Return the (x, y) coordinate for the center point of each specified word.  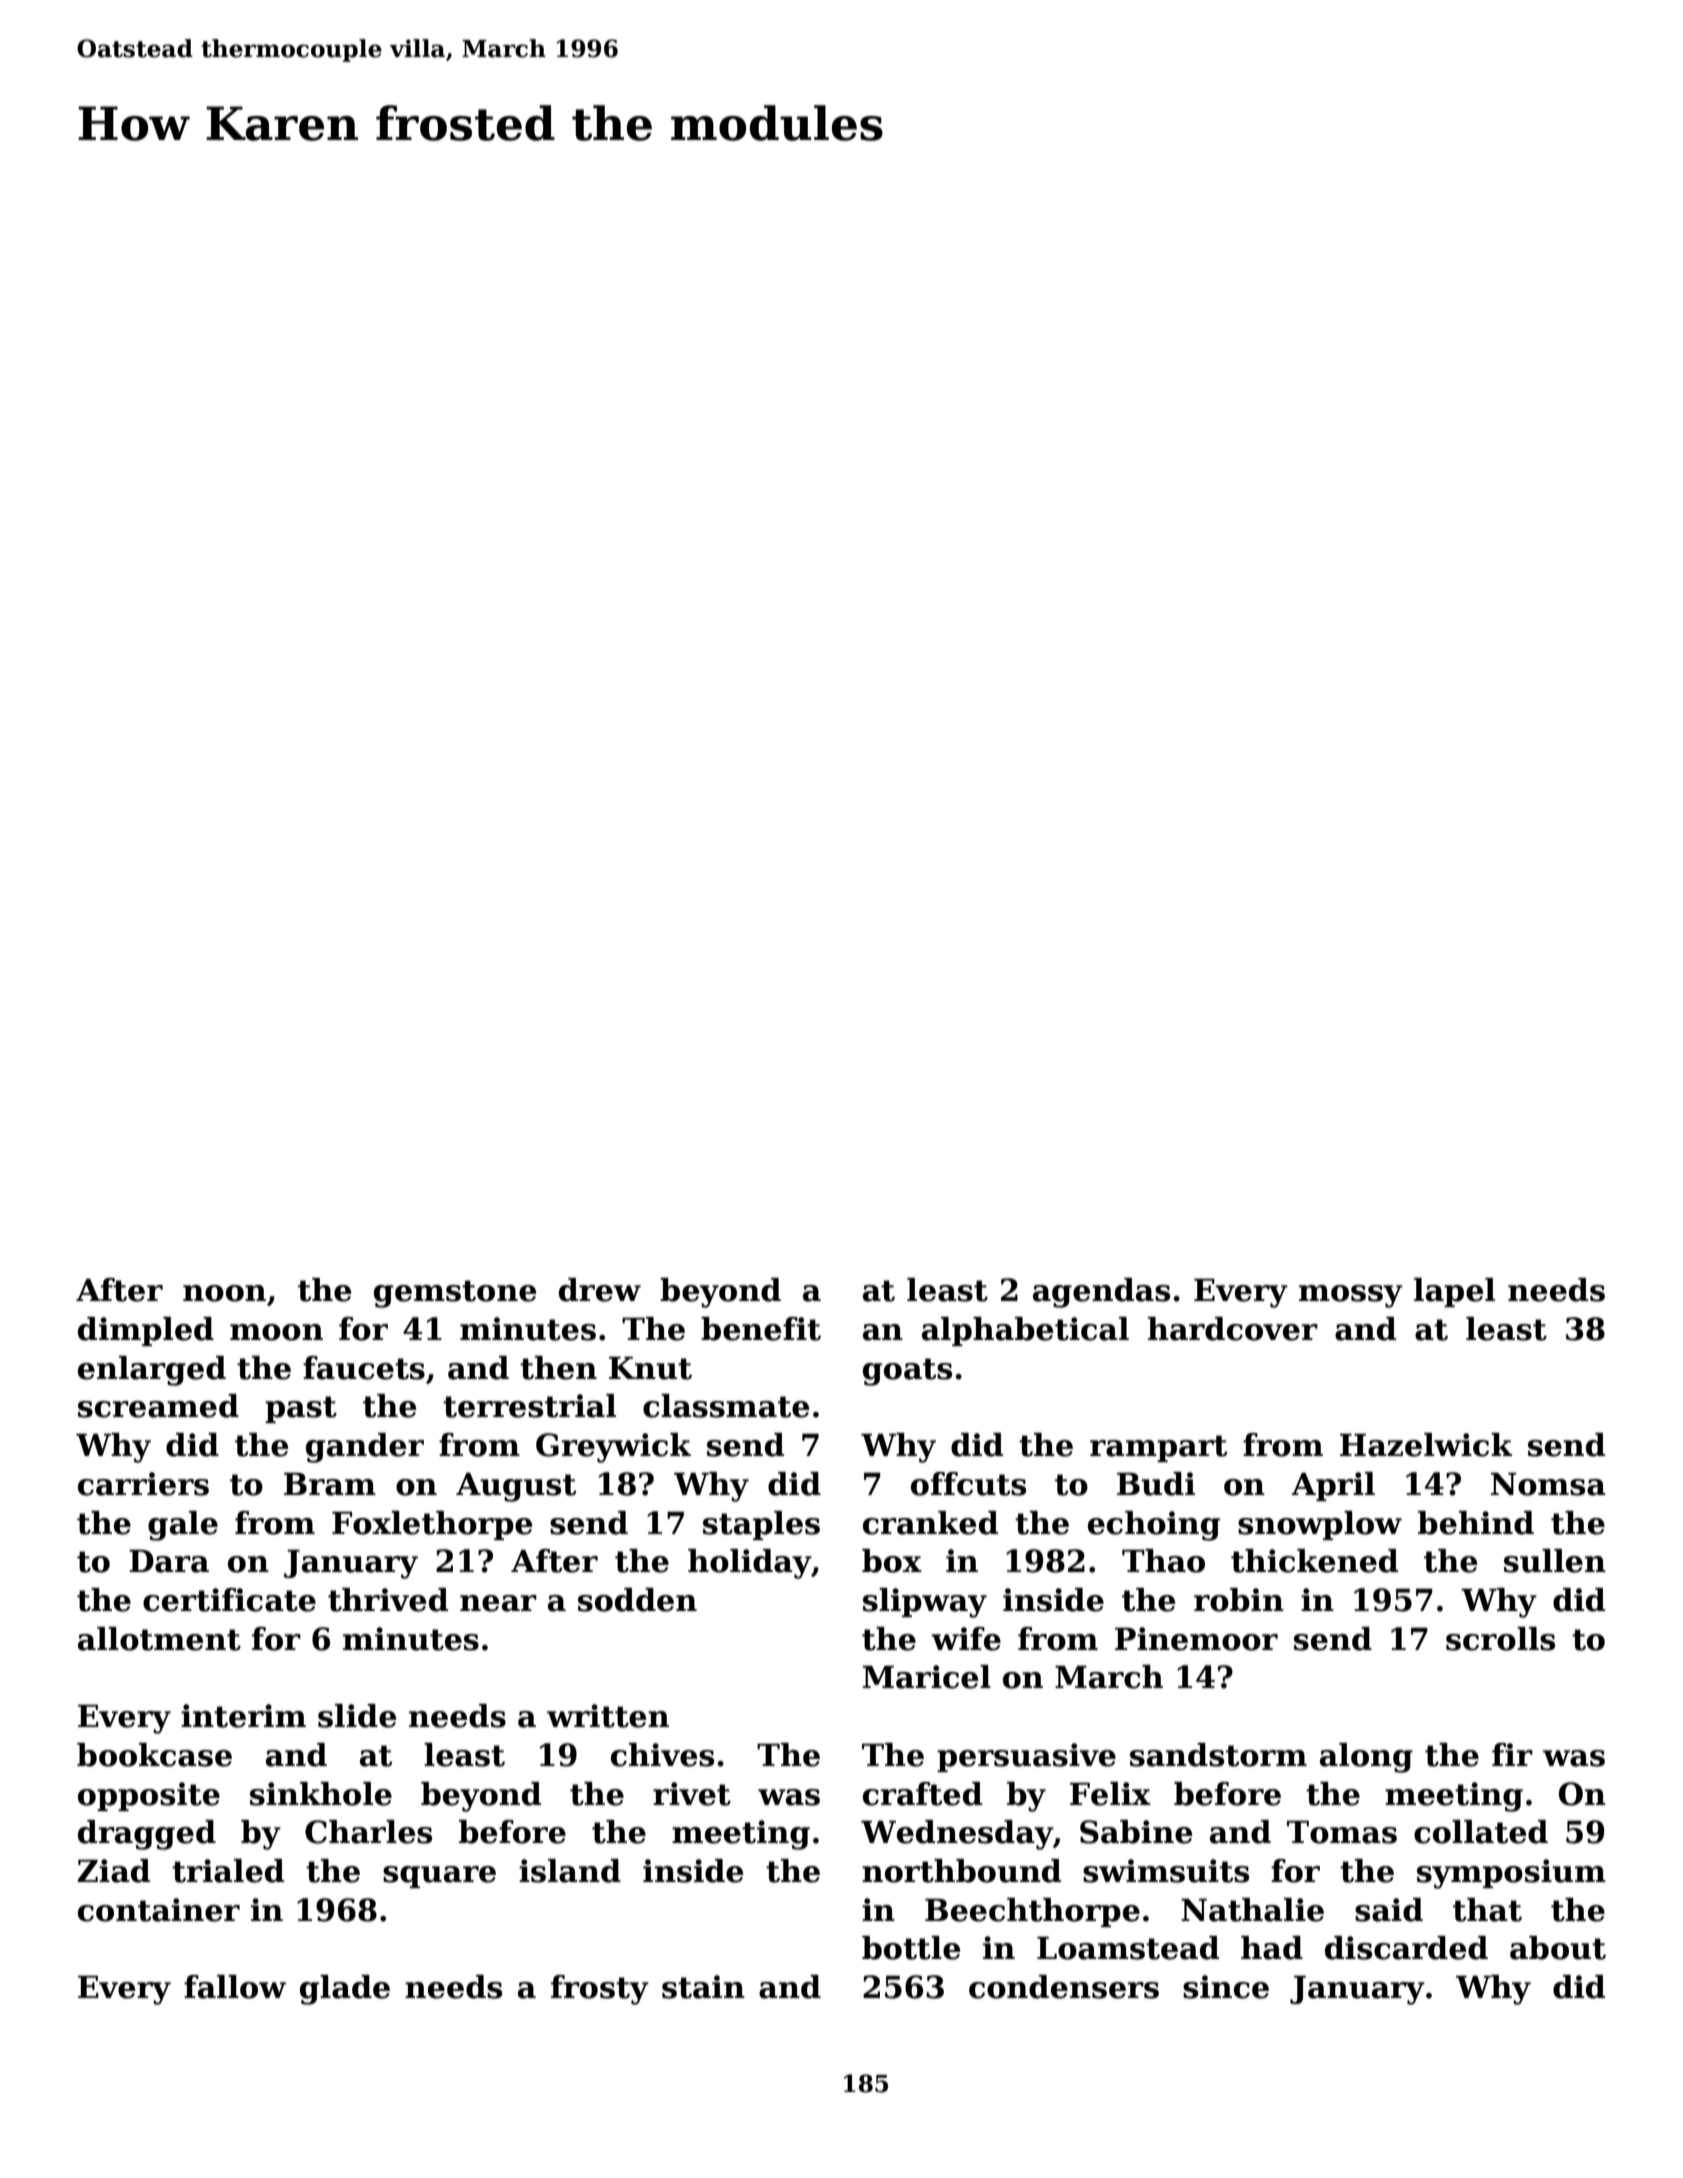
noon (224, 1293)
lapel (1454, 1292)
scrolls (1500, 1639)
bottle (911, 1948)
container (159, 1910)
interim (243, 1716)
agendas (1101, 1293)
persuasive (1026, 1757)
